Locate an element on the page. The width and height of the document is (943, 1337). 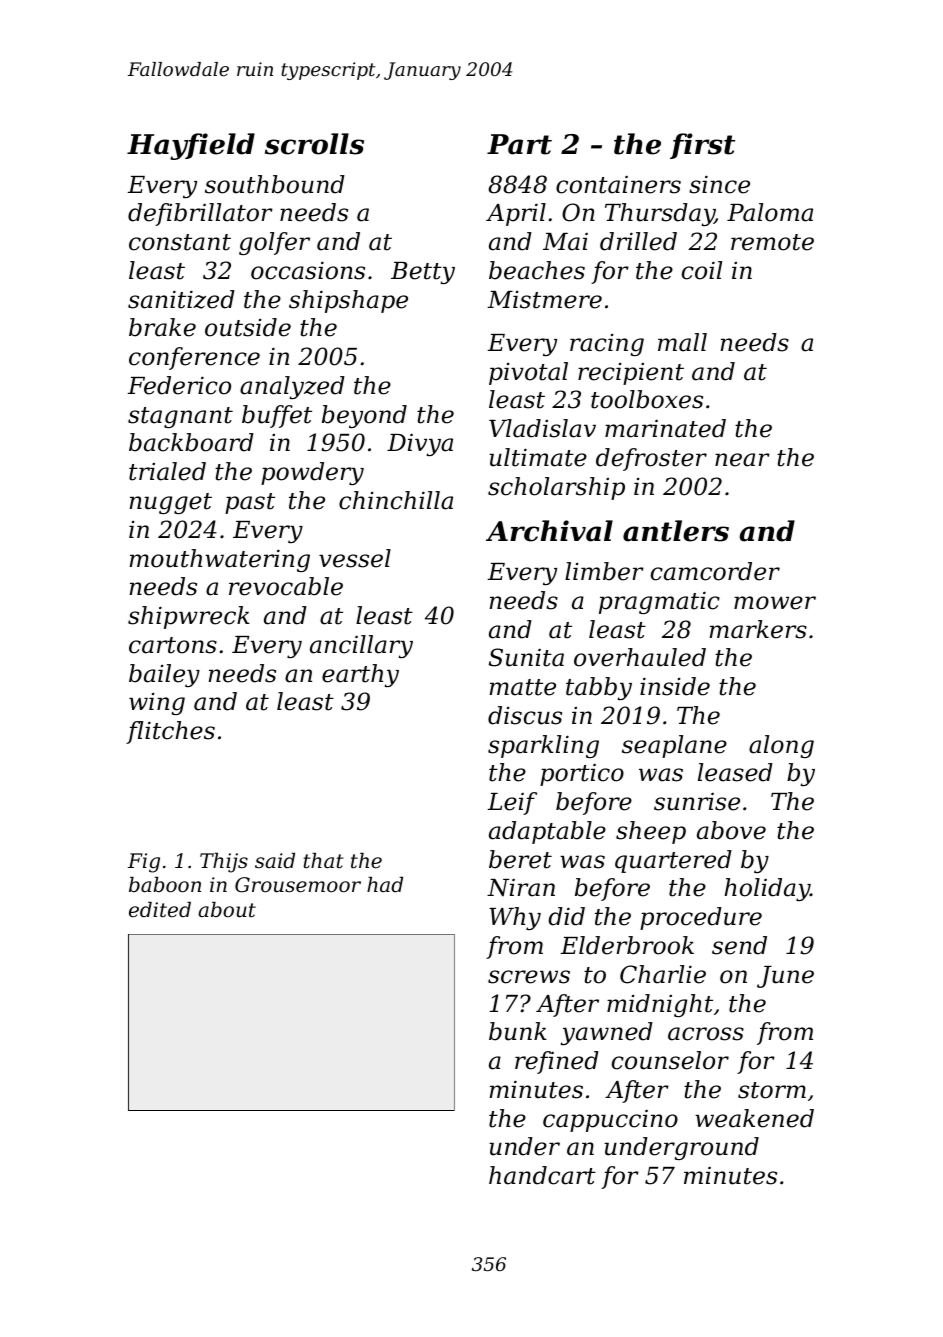
handcart is located at coordinates (542, 1175).
